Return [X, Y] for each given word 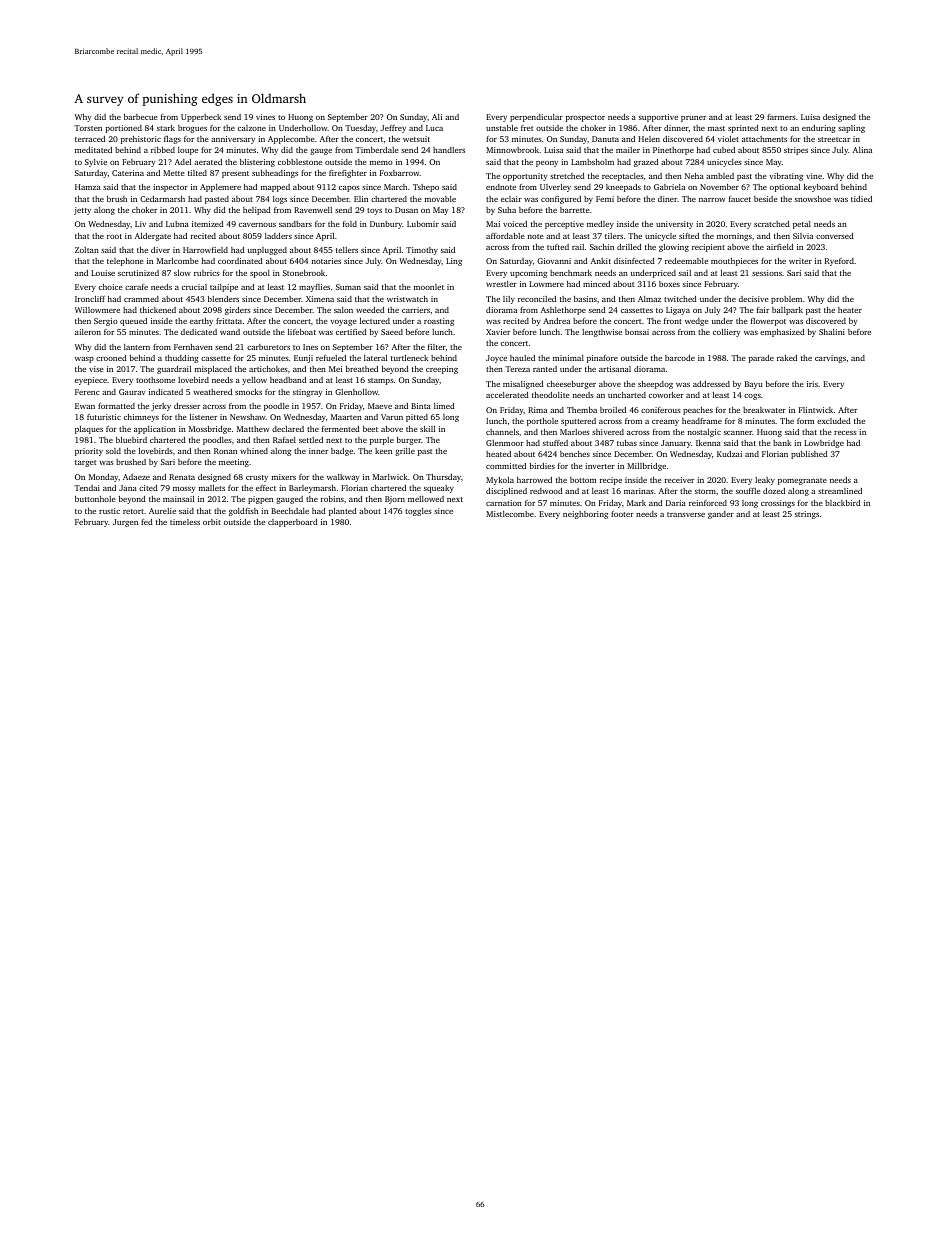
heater [850, 310]
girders [238, 311]
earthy [201, 322]
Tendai [87, 488]
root [114, 236]
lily [509, 300]
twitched [680, 299]
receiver [679, 480]
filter [437, 347]
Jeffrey [393, 129]
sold [113, 451]
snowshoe [813, 199]
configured [561, 200]
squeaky [439, 489]
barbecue [141, 117]
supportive [658, 118]
